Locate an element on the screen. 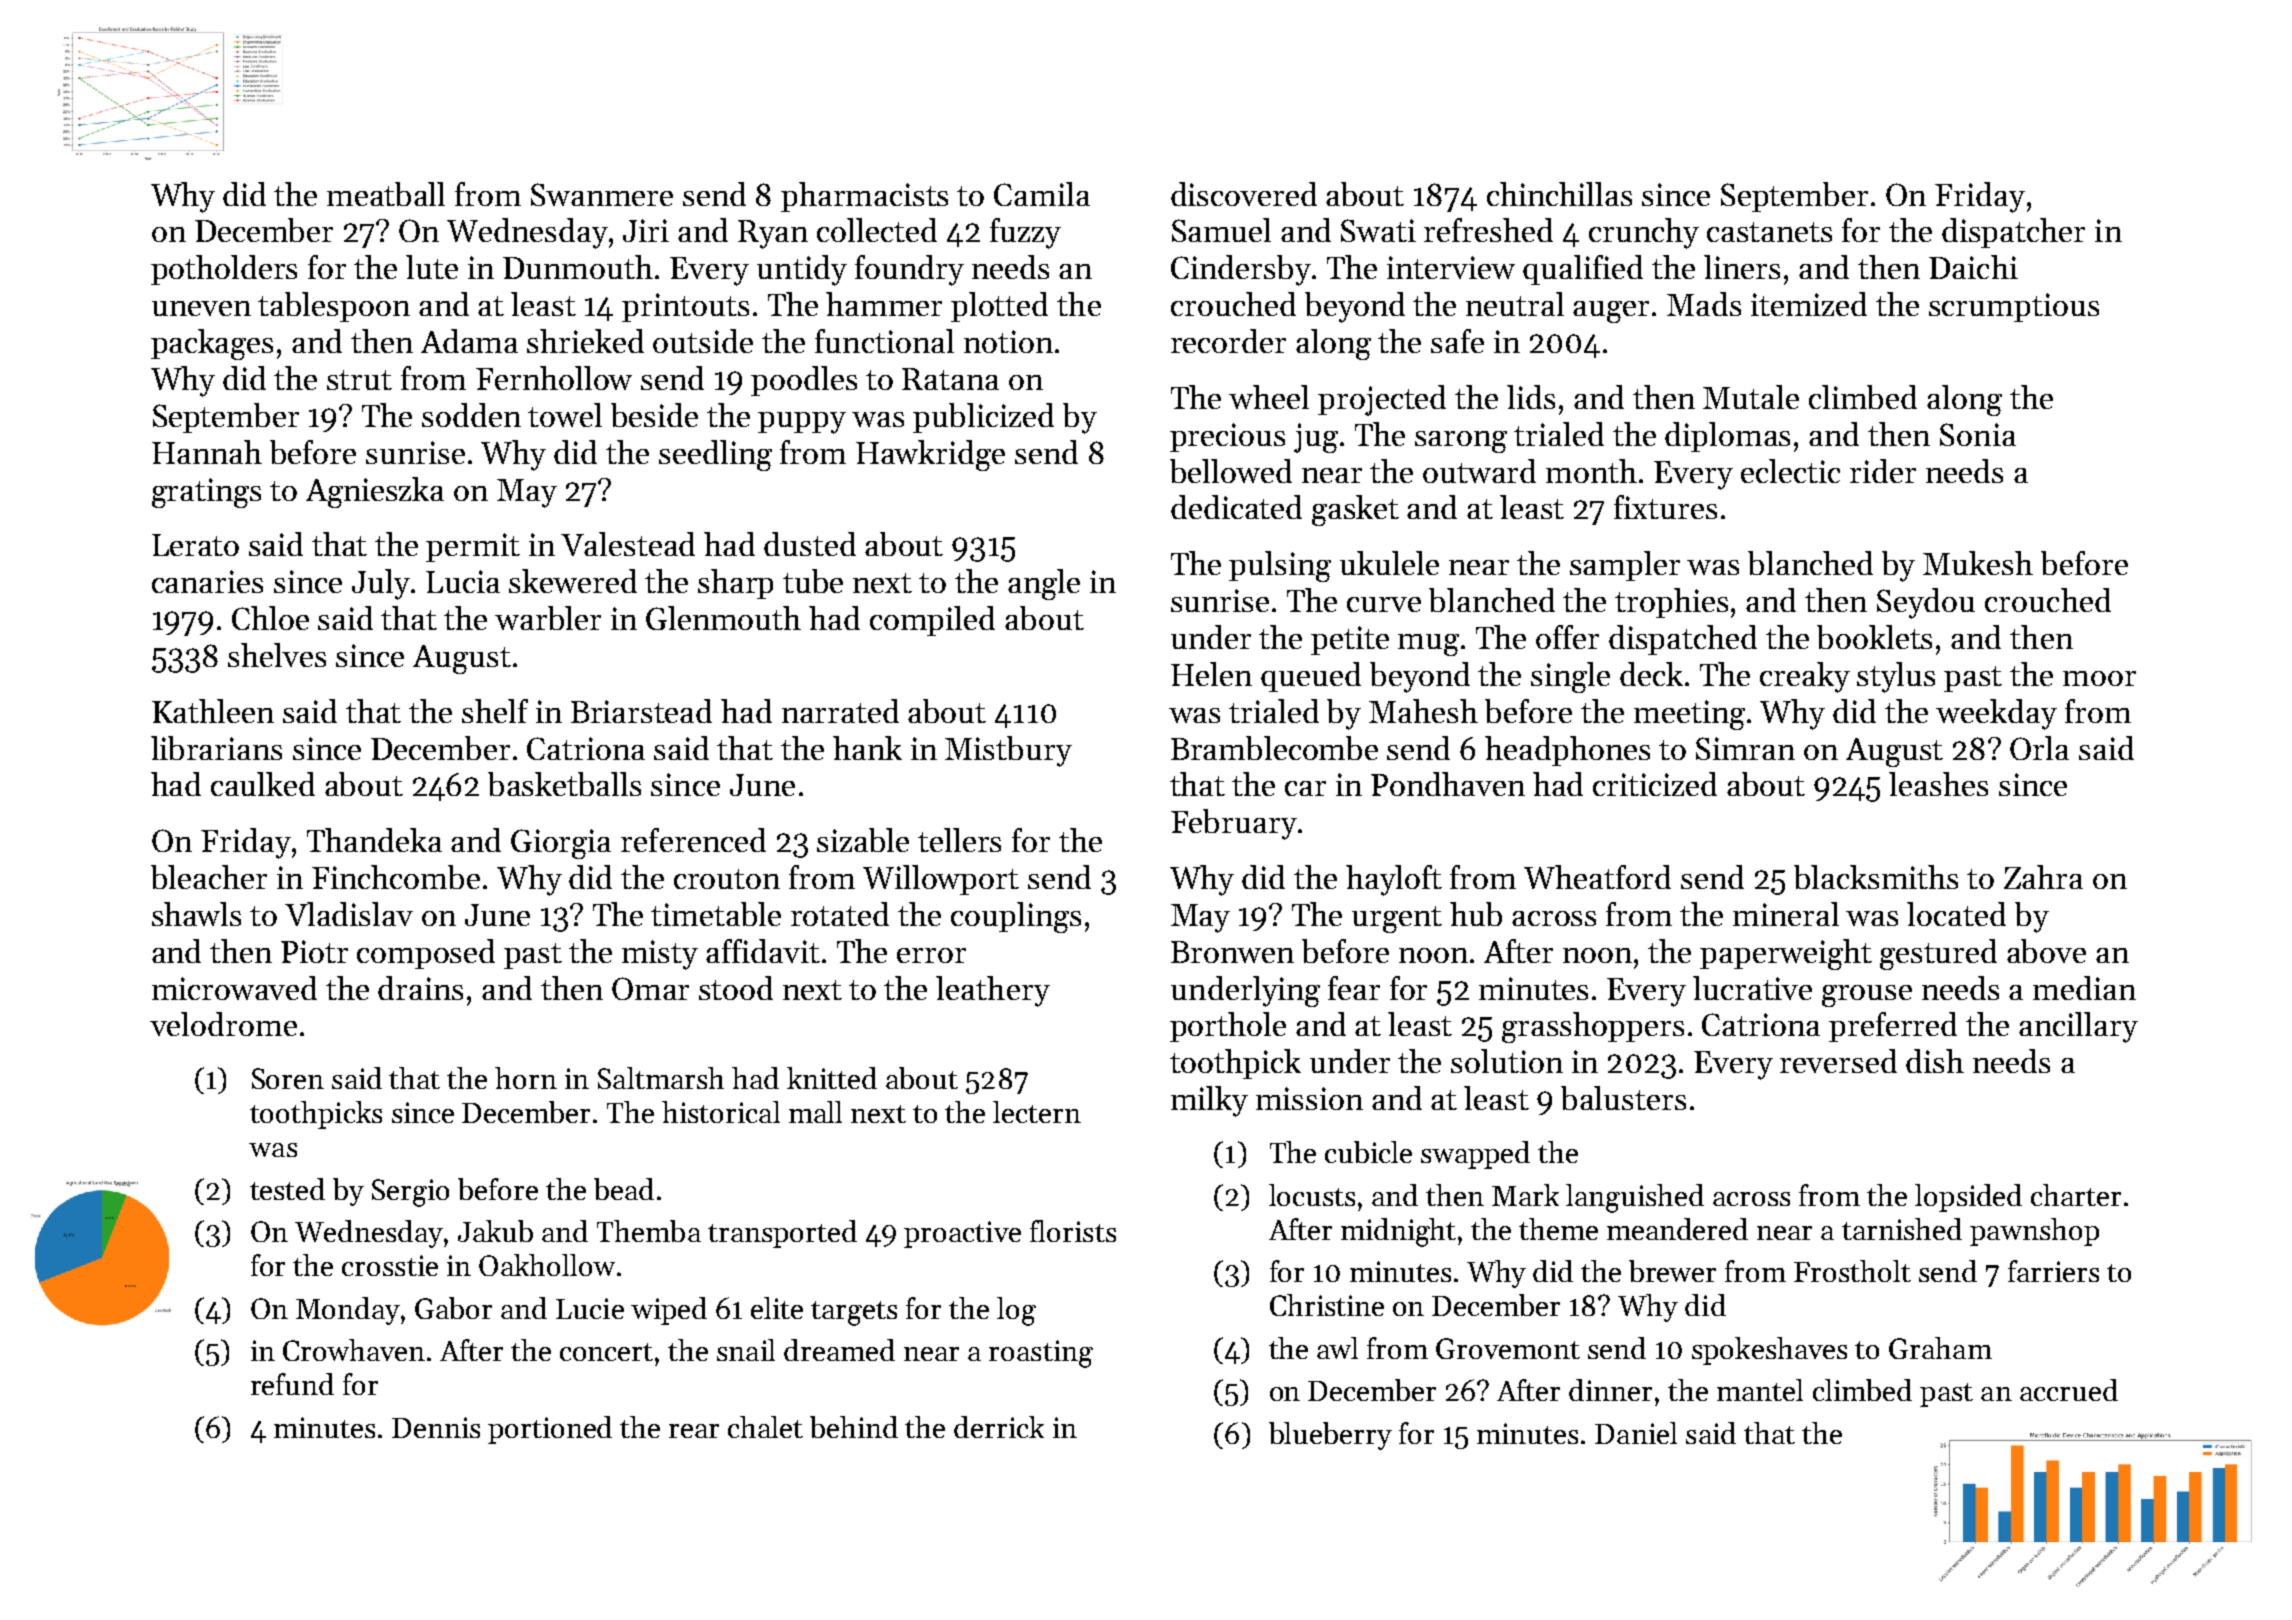 This screenshot has width=2292, height=1620. basketballs is located at coordinates (564, 784).
